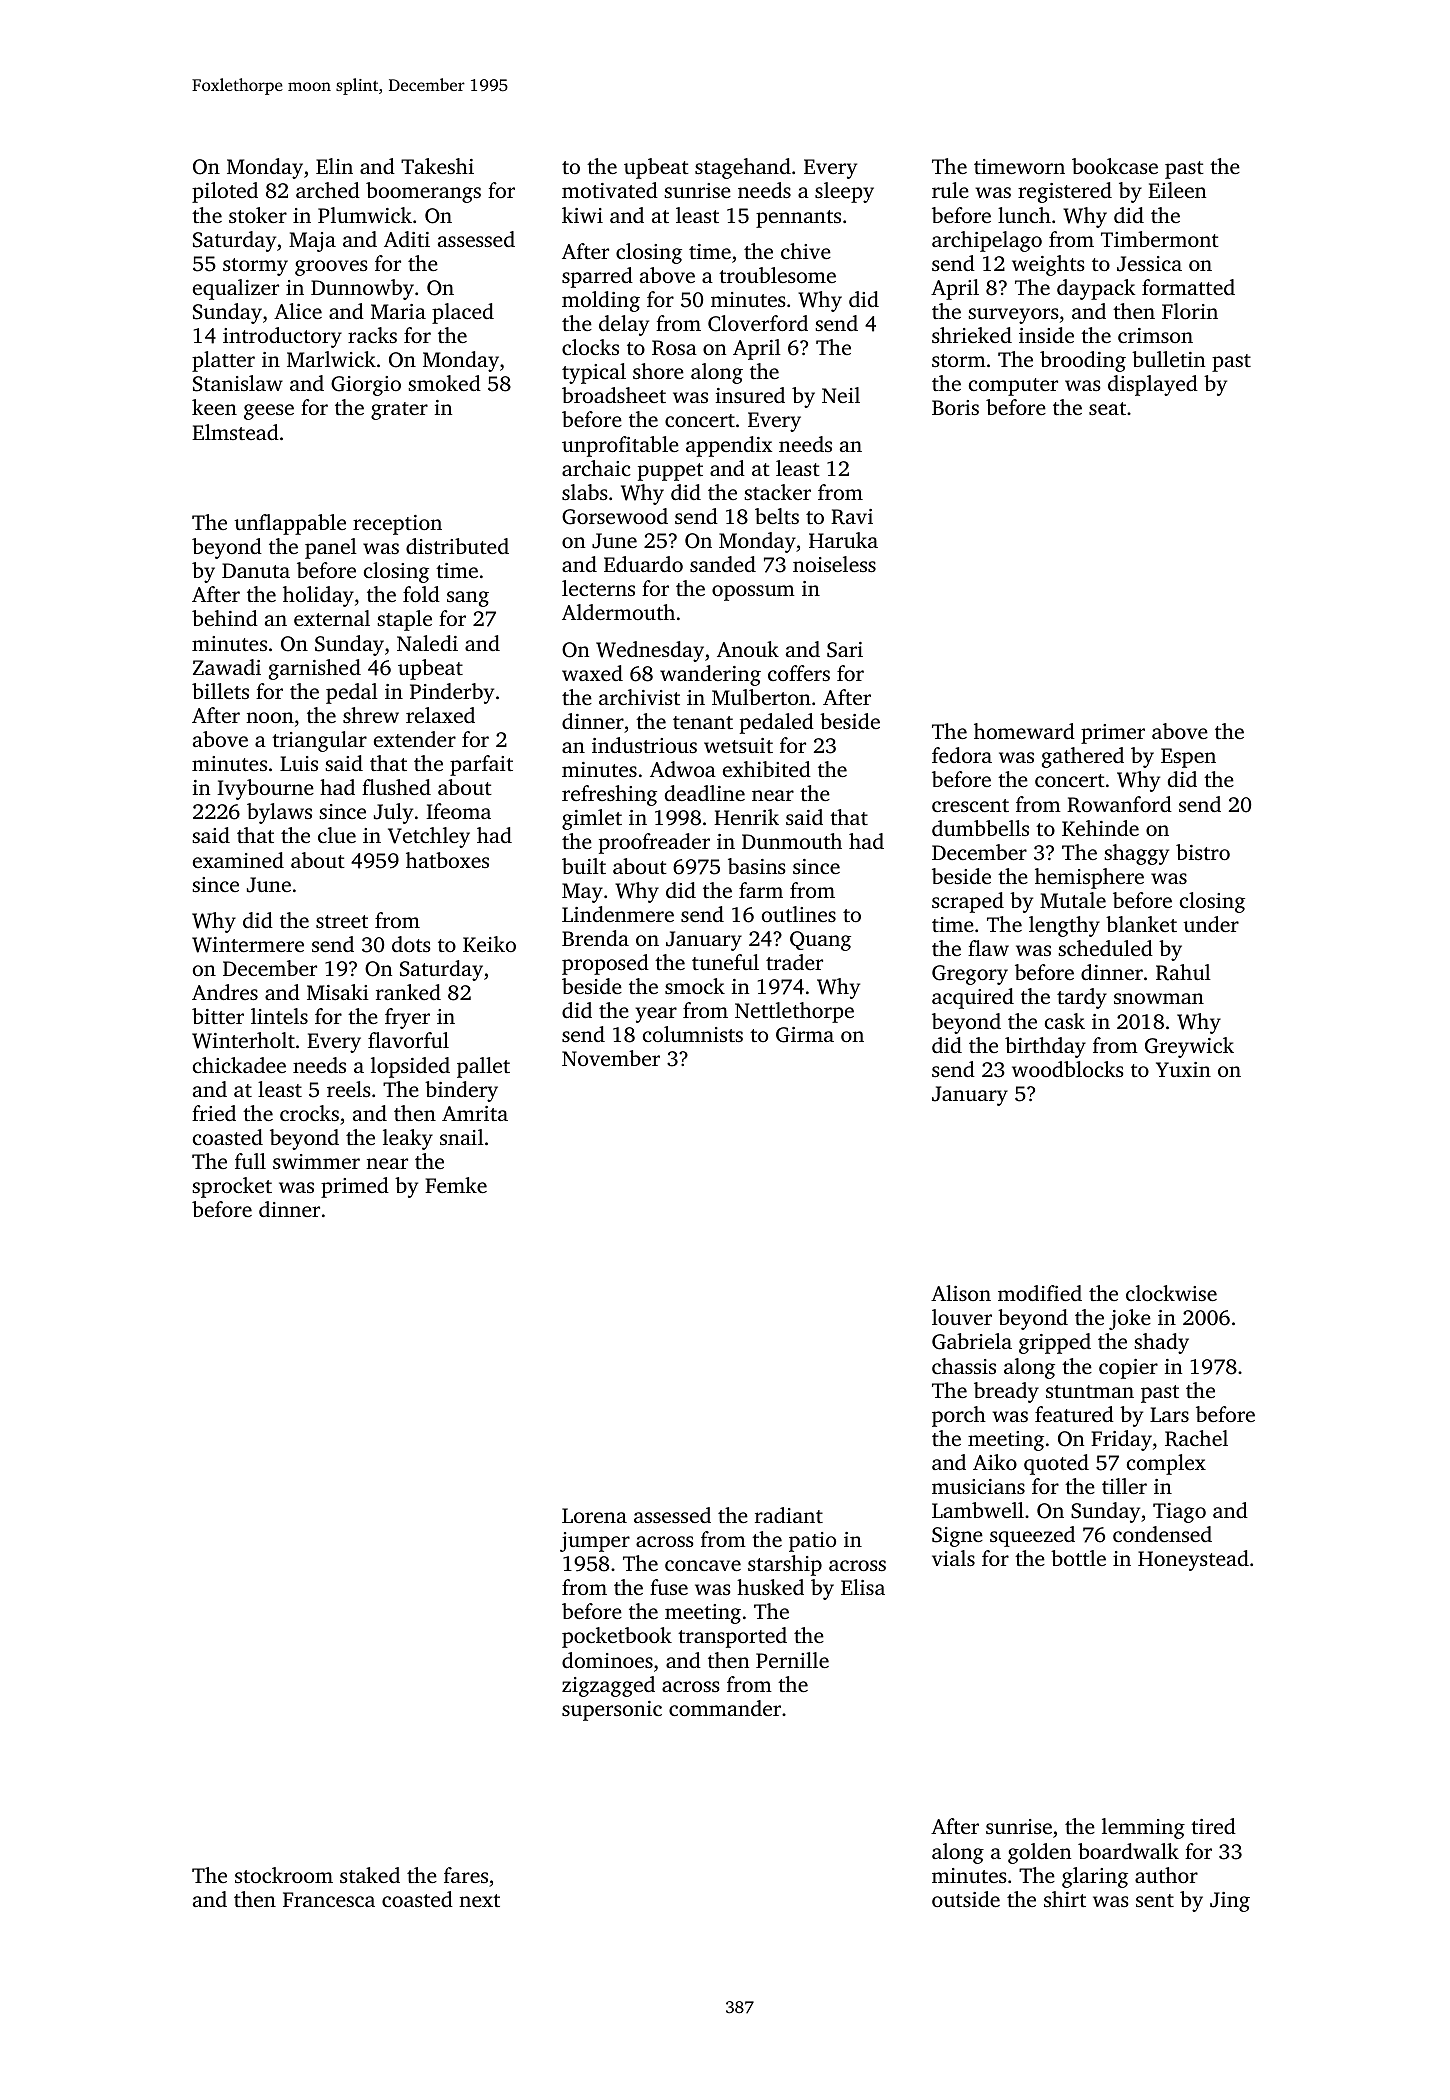 The height and width of the screenshot is (2100, 1450). Describe the element at coordinates (843, 540) in the screenshot. I see `Haruka` at that location.
